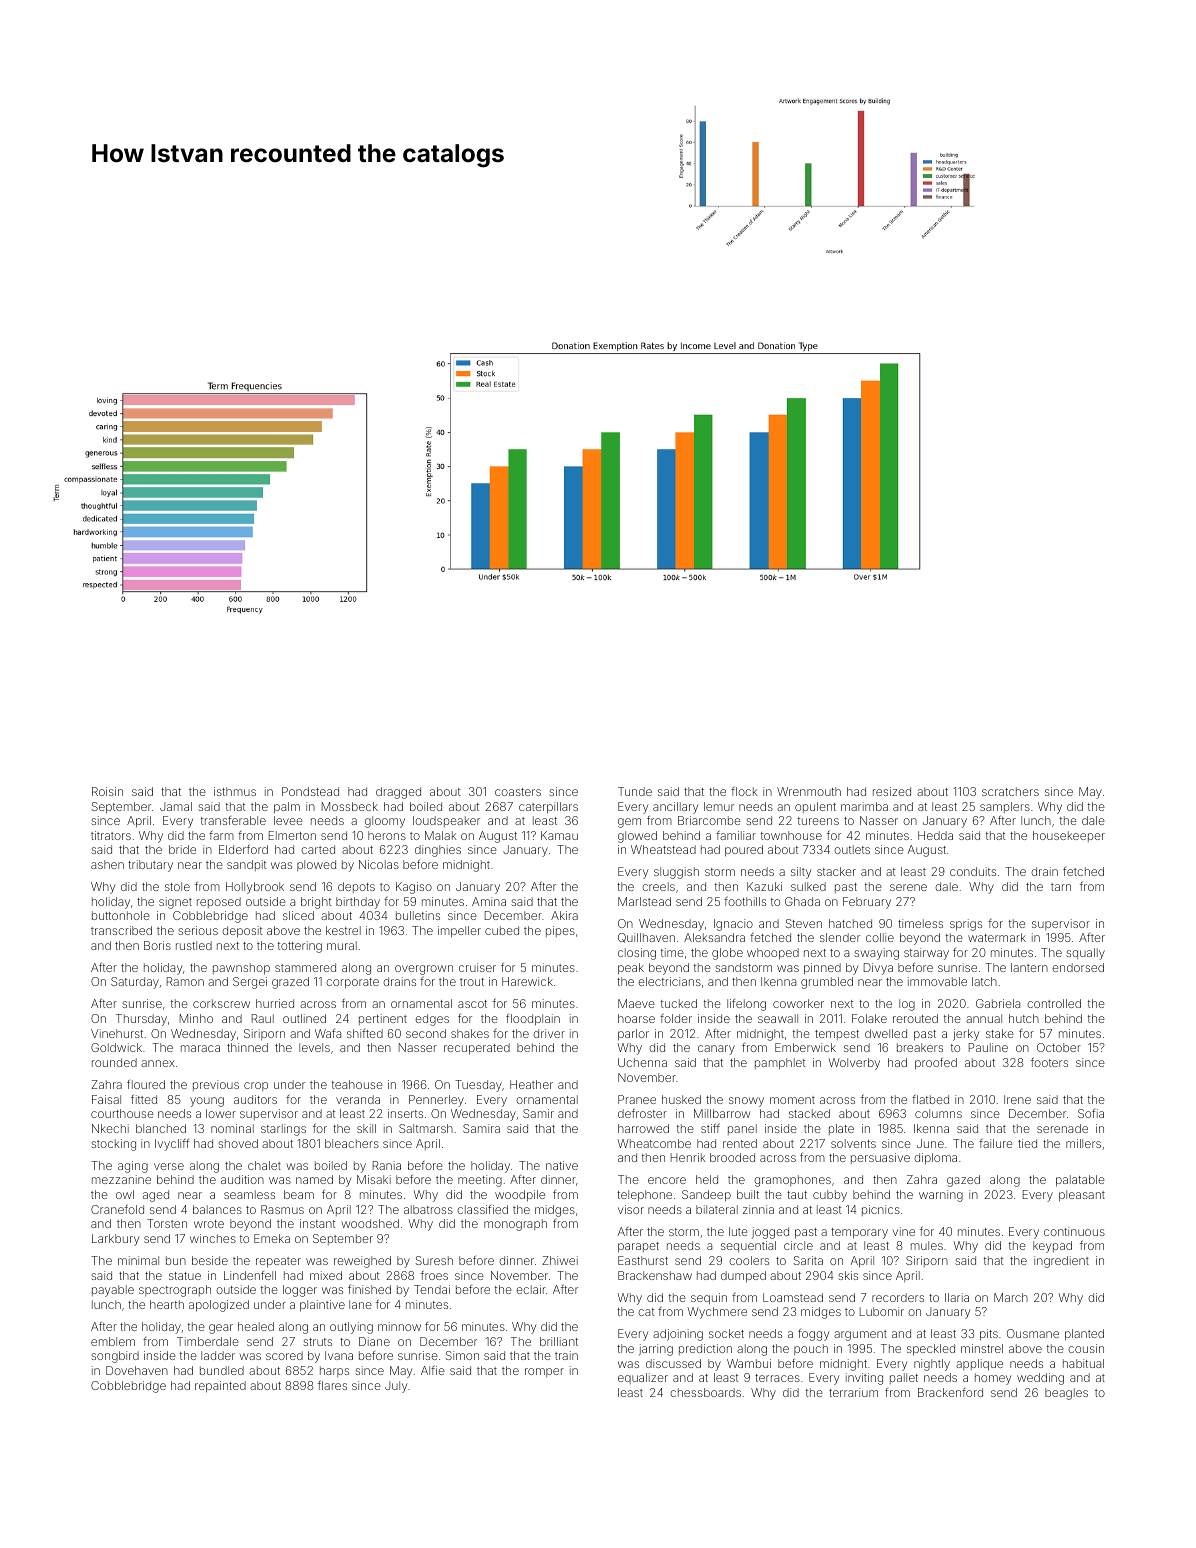 This image has width=1196, height=1548. I want to click on closing, so click(637, 954).
